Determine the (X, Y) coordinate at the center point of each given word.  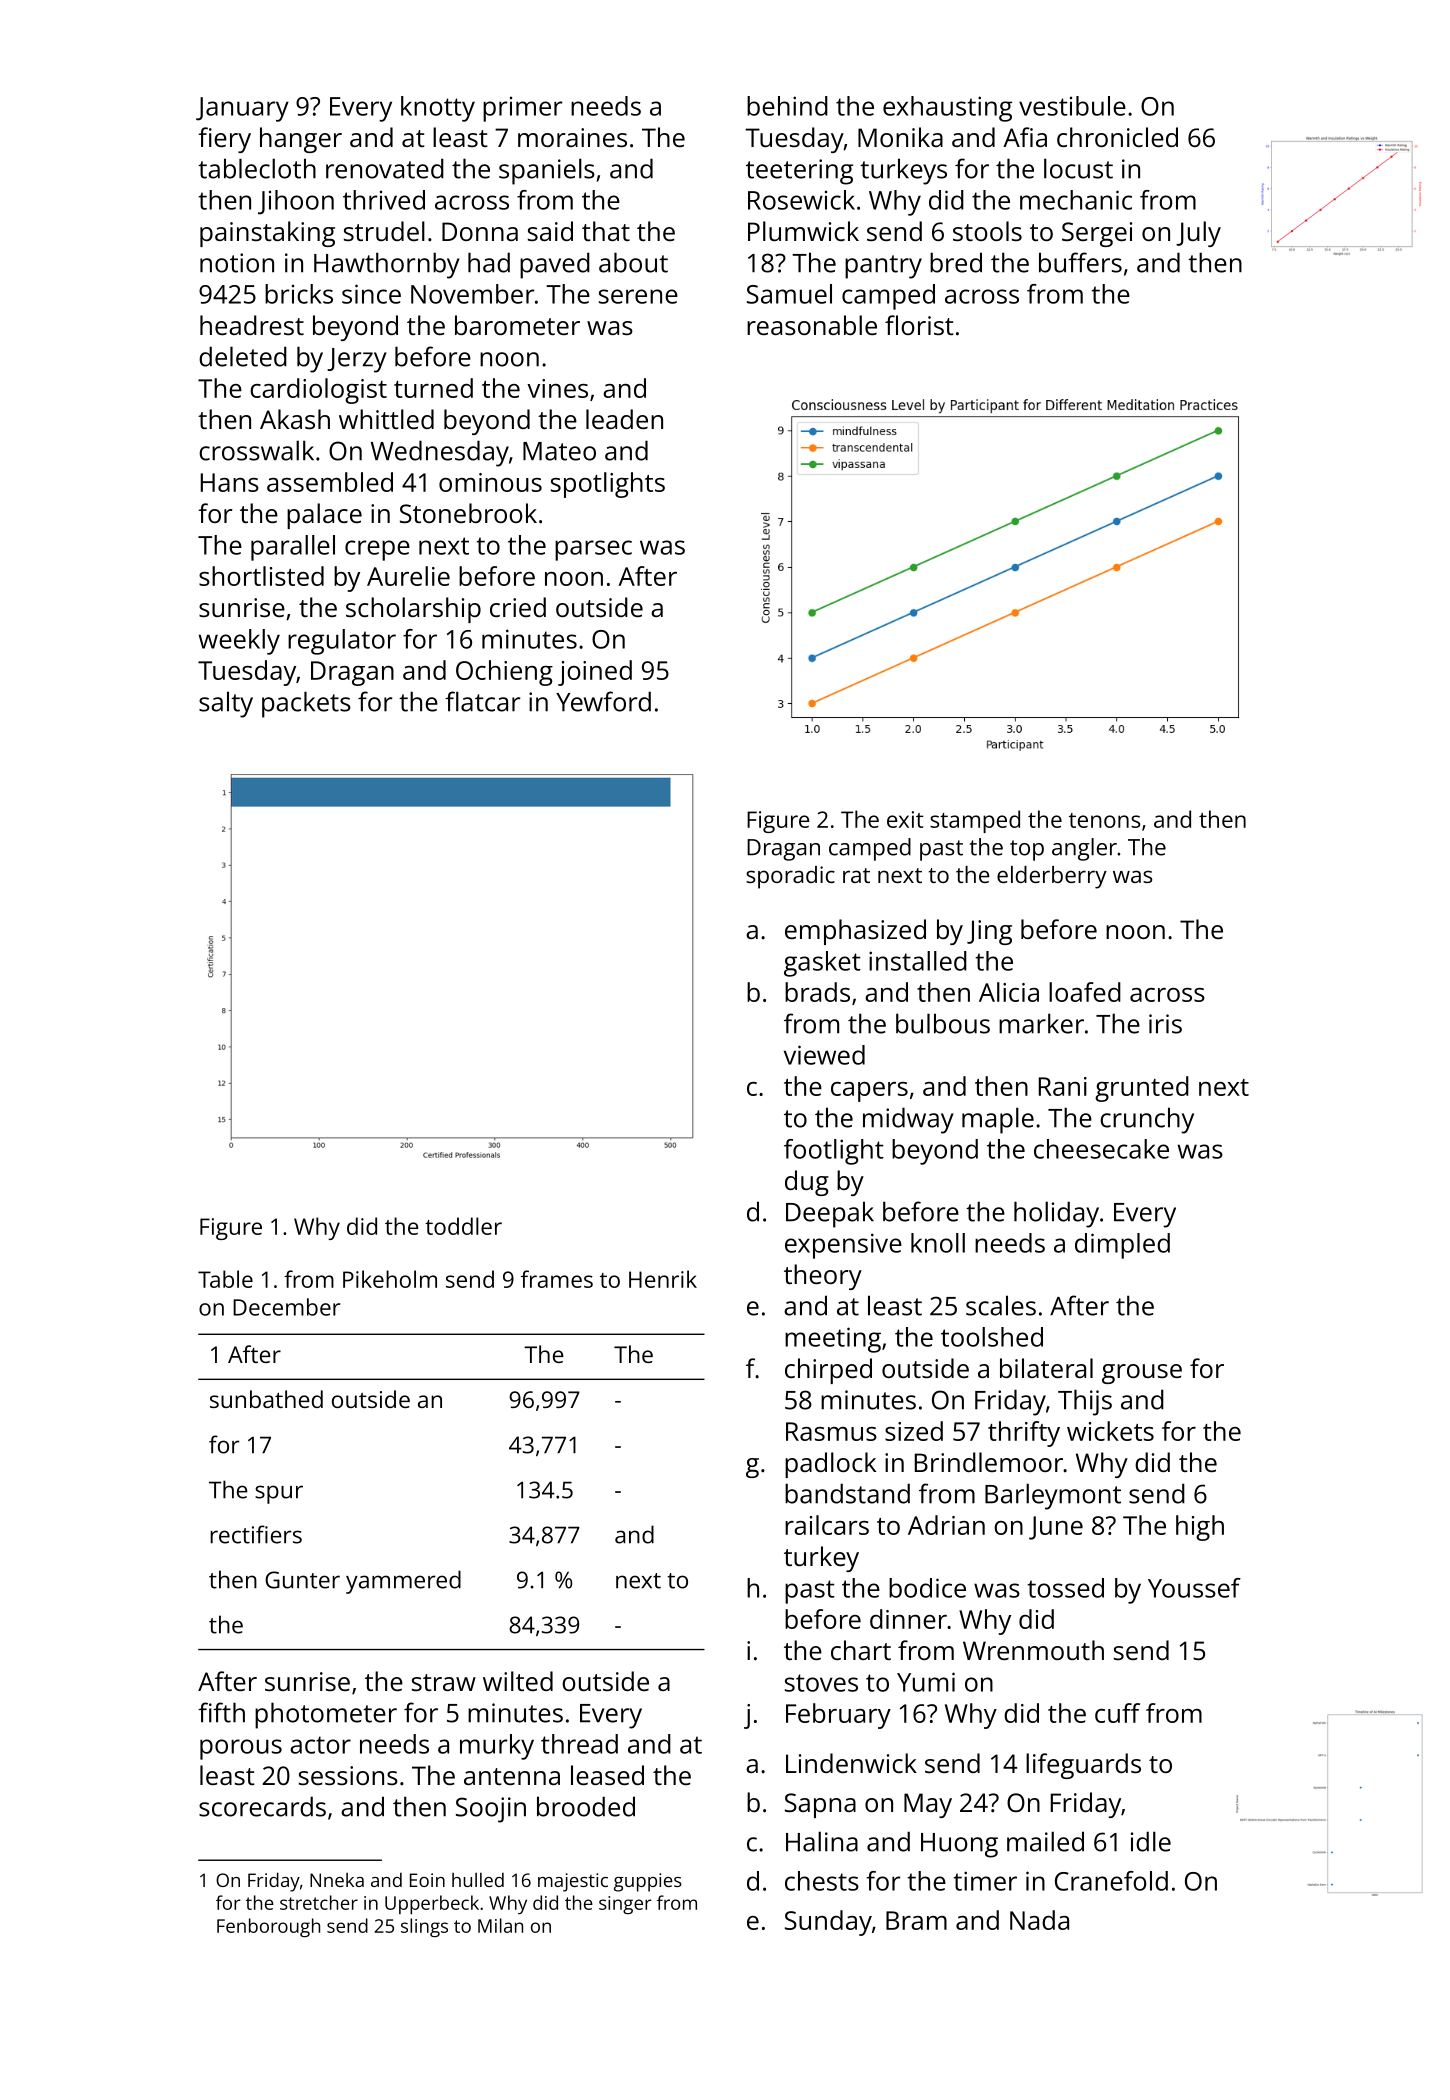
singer (625, 1905)
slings (424, 1927)
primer (522, 109)
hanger (301, 140)
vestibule (1072, 106)
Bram (916, 1920)
